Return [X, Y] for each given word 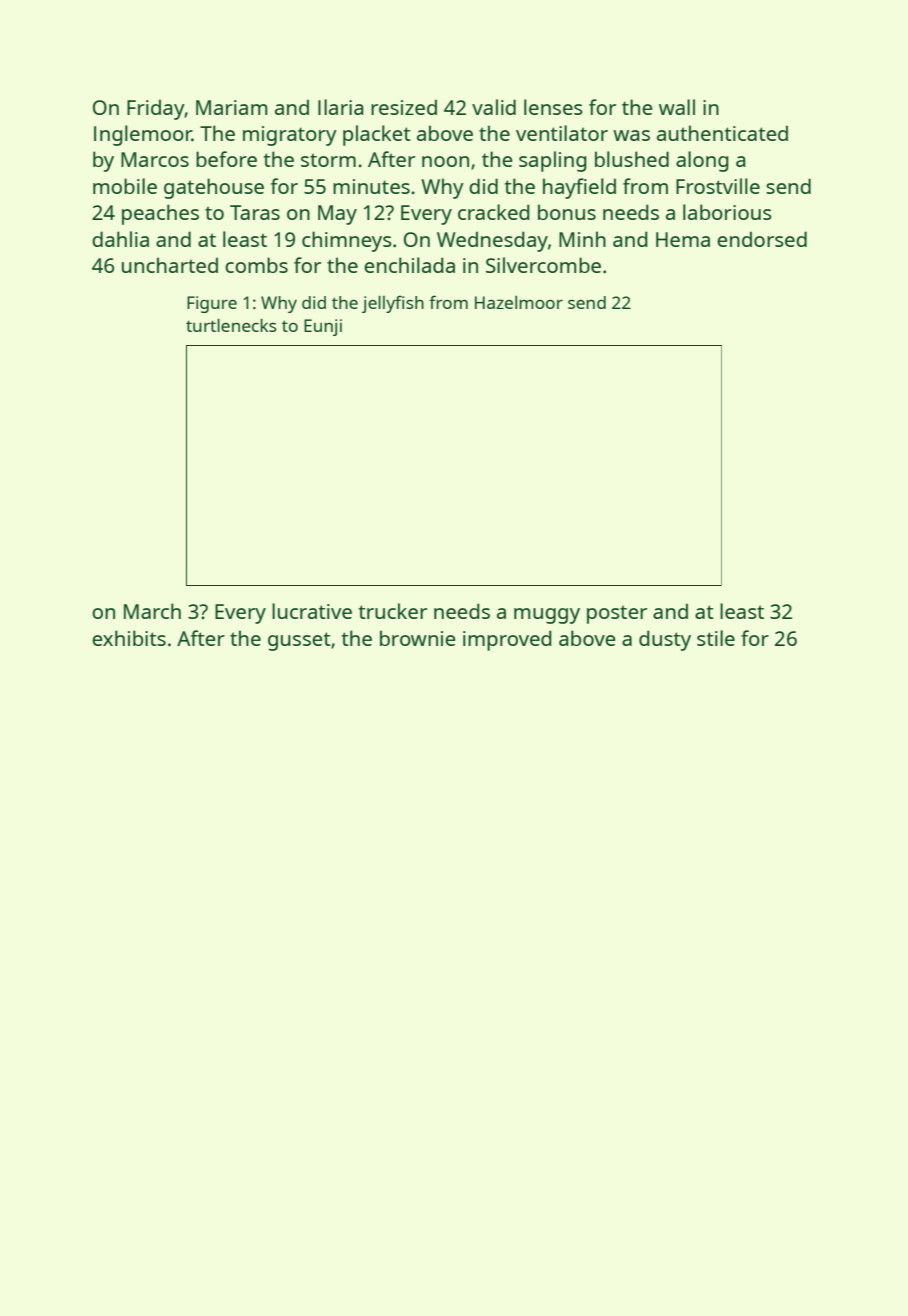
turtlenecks [231, 325]
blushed [632, 159]
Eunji [323, 327]
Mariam [231, 107]
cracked [494, 212]
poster [617, 614]
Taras [255, 212]
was [631, 135]
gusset [299, 641]
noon [445, 161]
